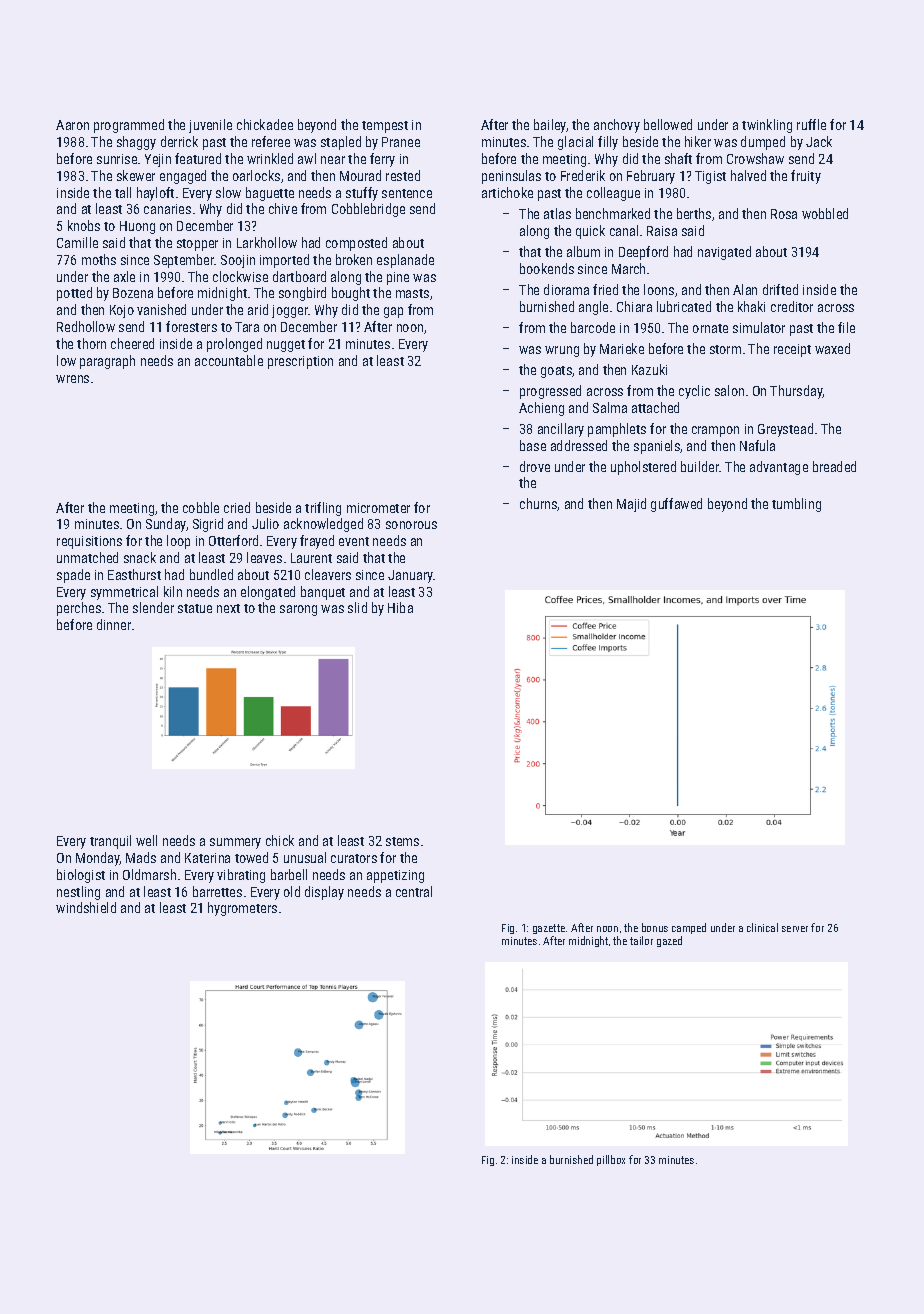  Describe the element at coordinates (400, 607) in the document. I see `Hiba` at that location.
